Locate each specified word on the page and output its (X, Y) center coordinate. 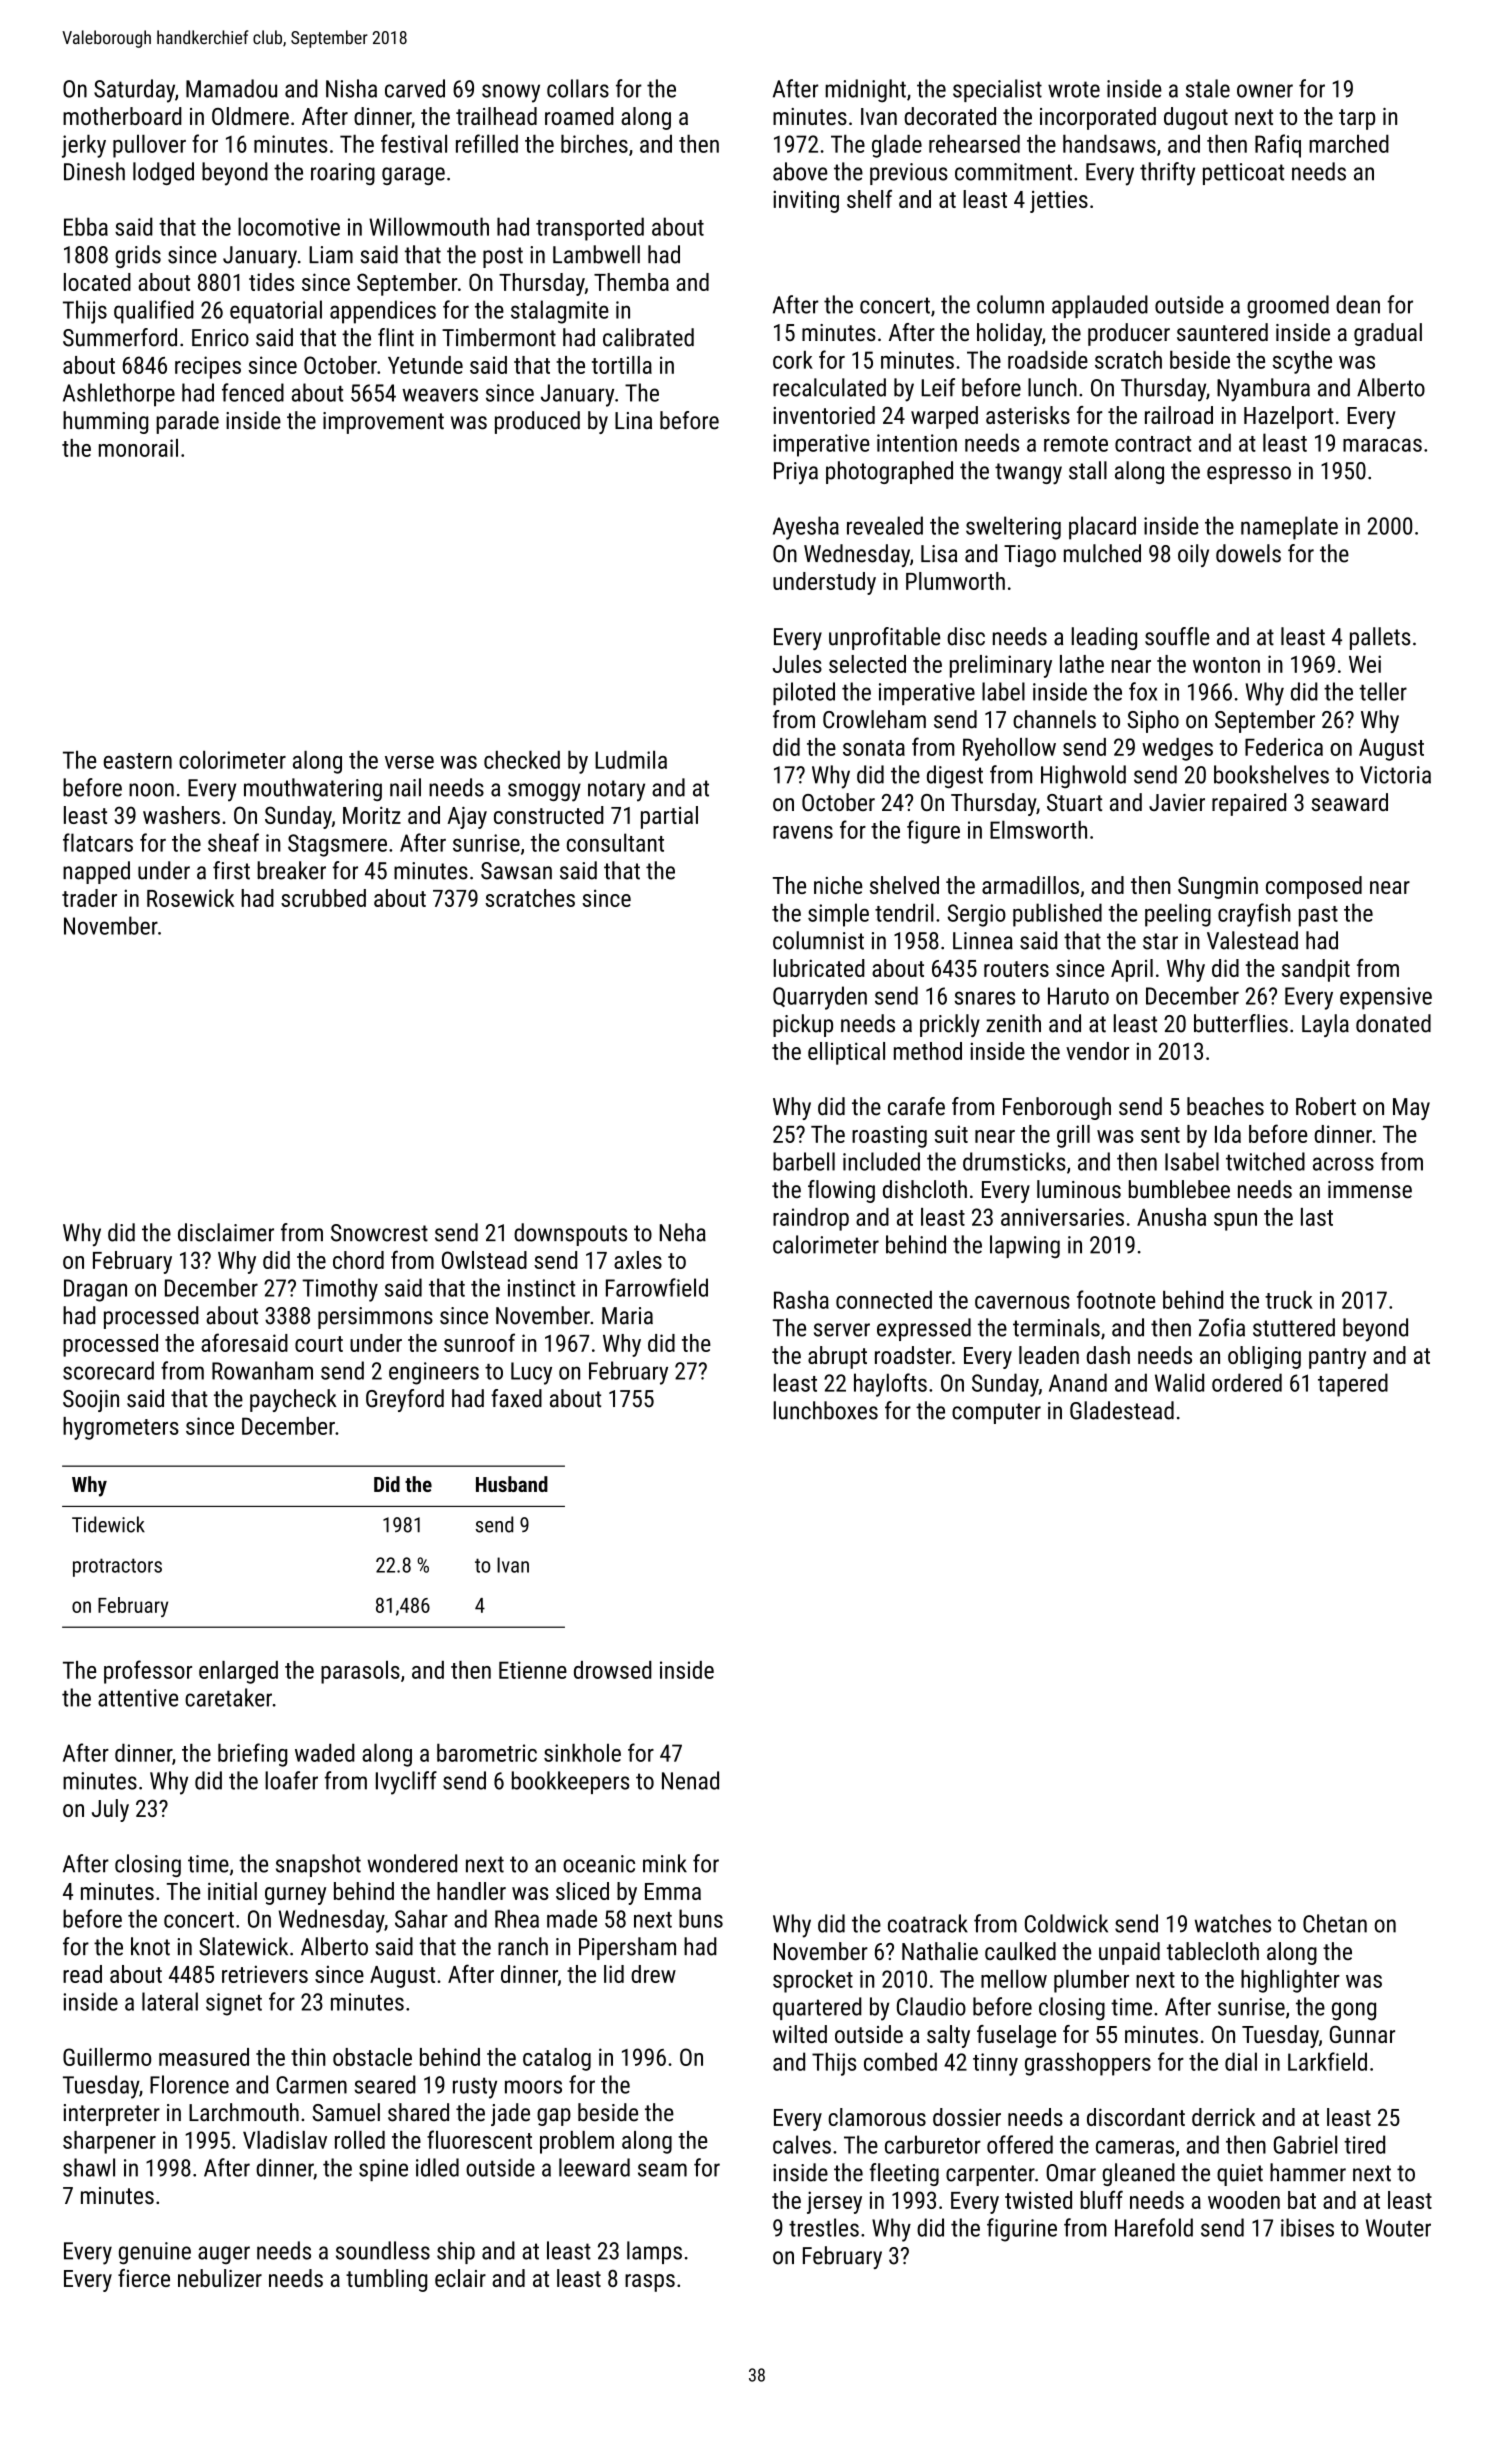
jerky (84, 146)
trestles (824, 2227)
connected (884, 1299)
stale (1208, 88)
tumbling (386, 2280)
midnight (865, 91)
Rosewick (190, 898)
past (1318, 916)
